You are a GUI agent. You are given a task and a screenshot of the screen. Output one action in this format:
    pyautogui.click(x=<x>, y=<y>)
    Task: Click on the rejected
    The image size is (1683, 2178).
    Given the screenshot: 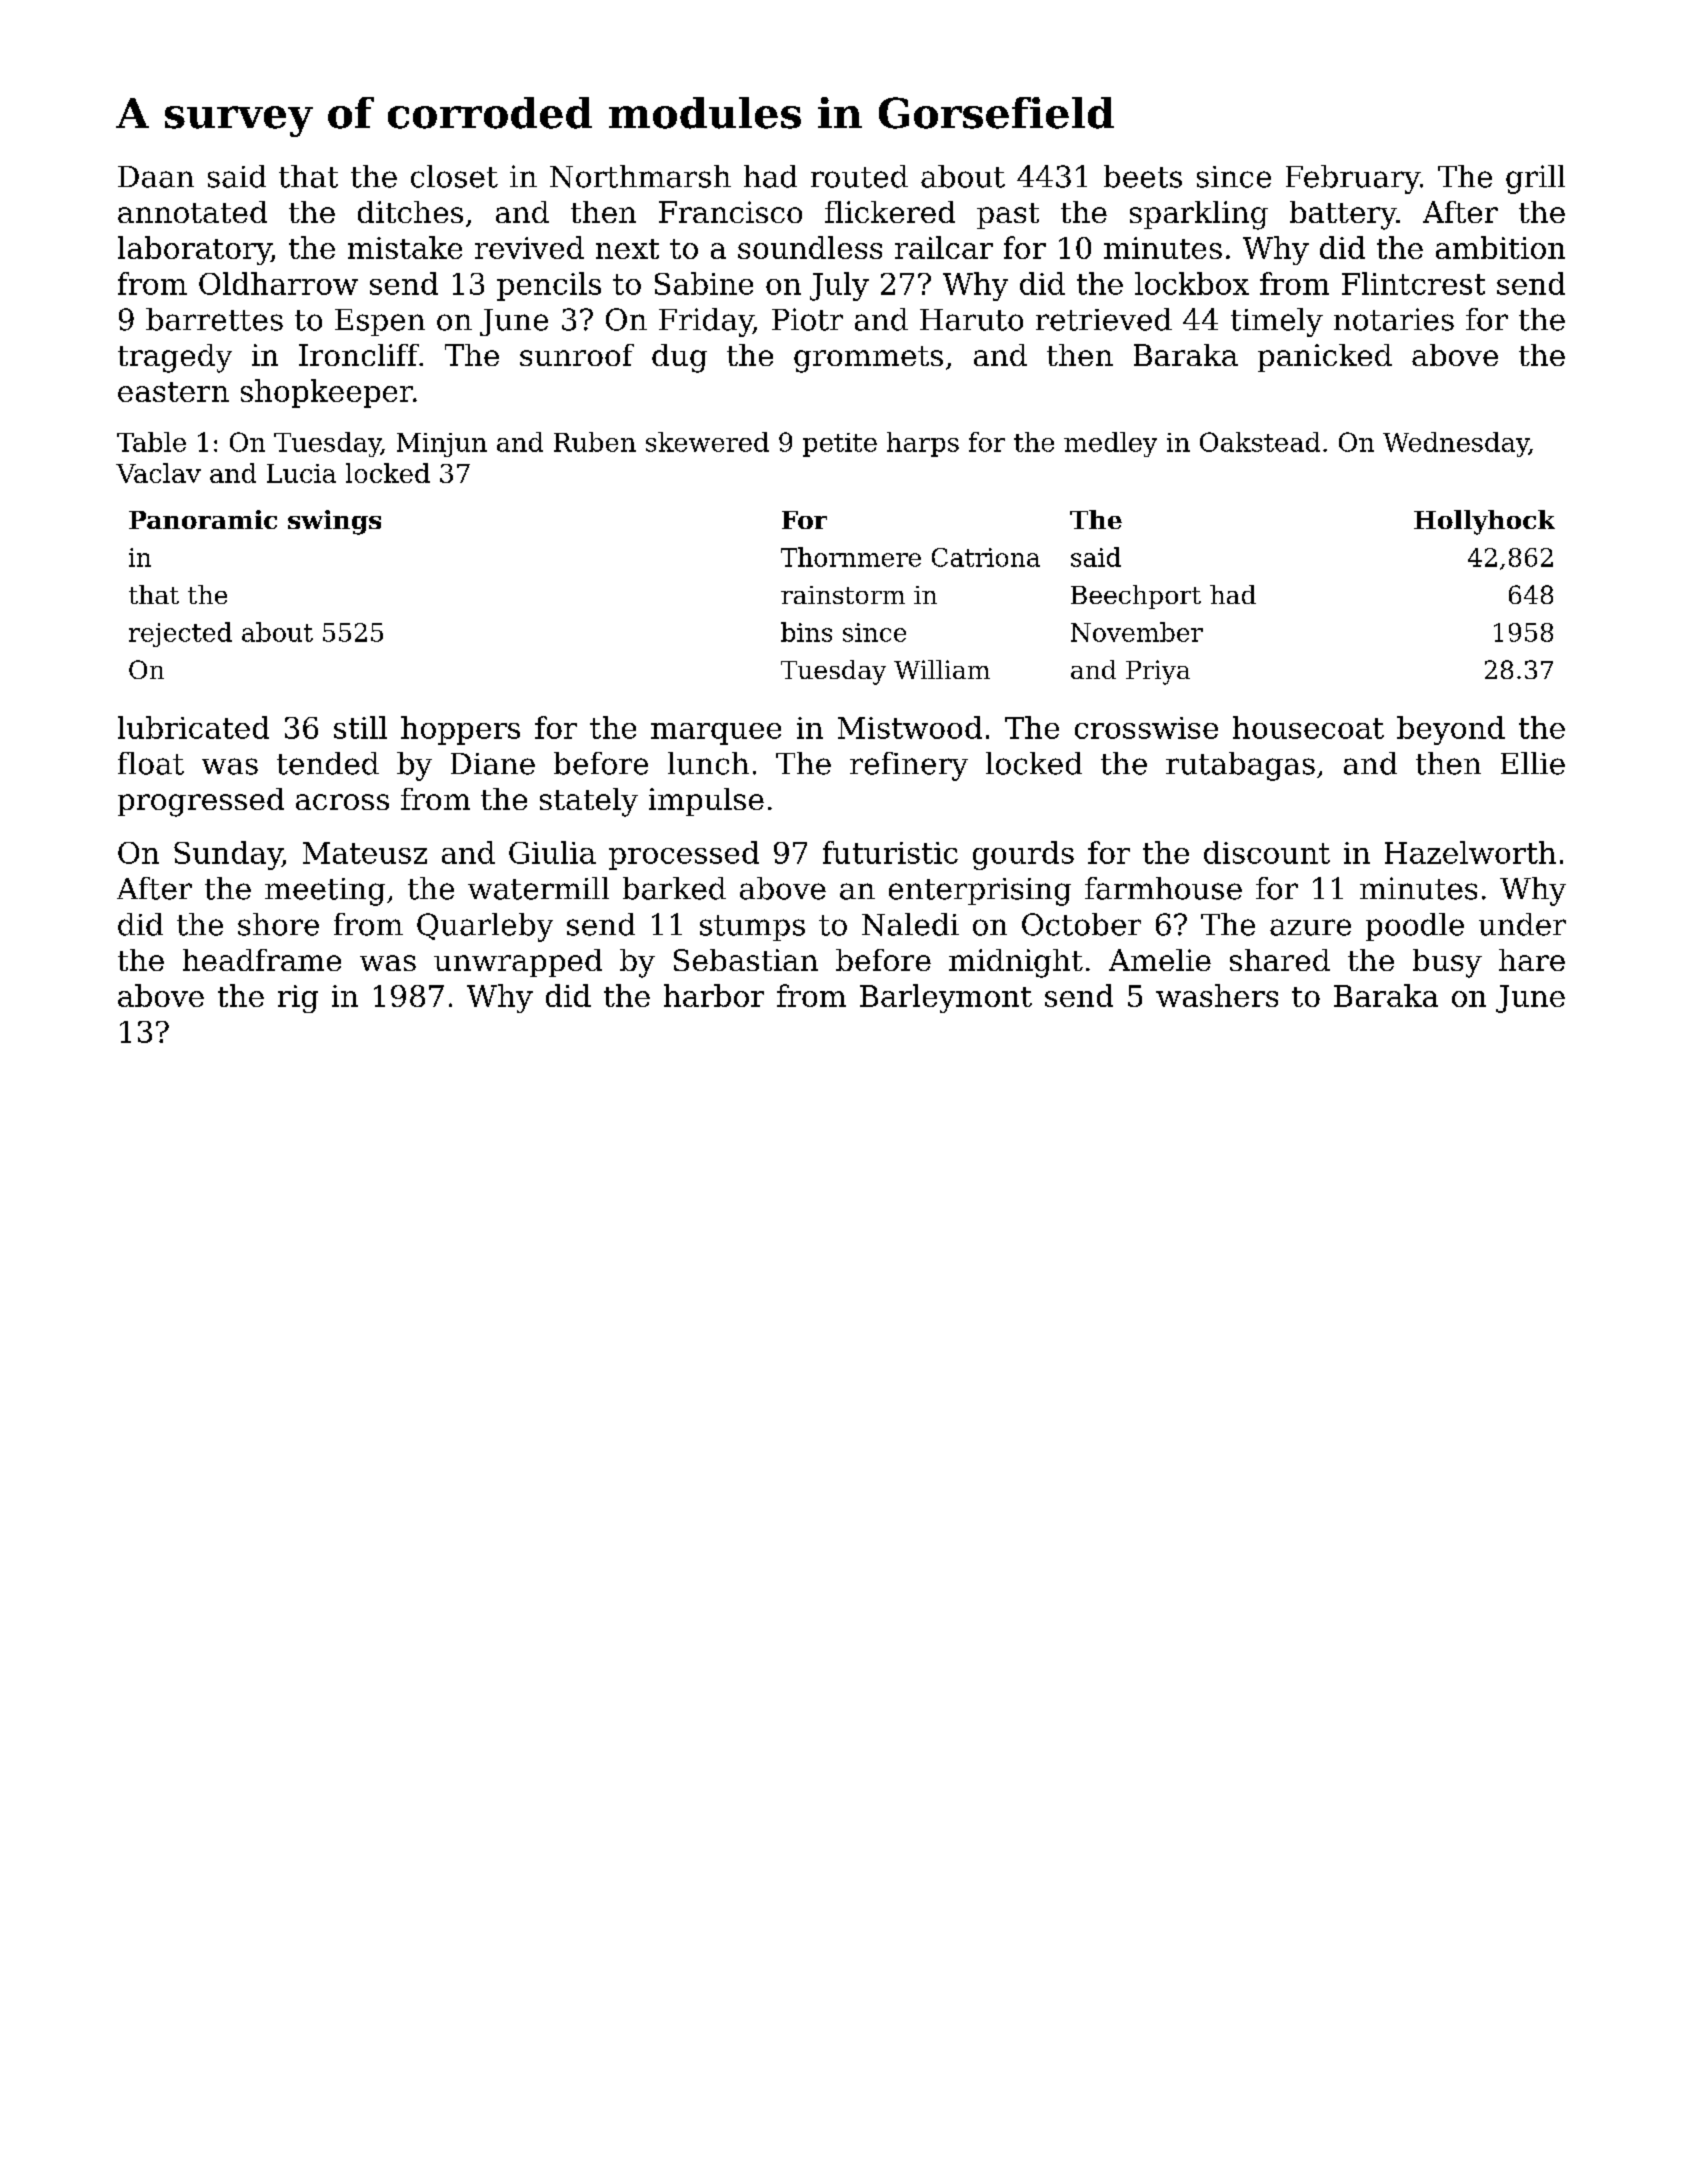 What is the action you would take?
    pyautogui.click(x=180, y=634)
